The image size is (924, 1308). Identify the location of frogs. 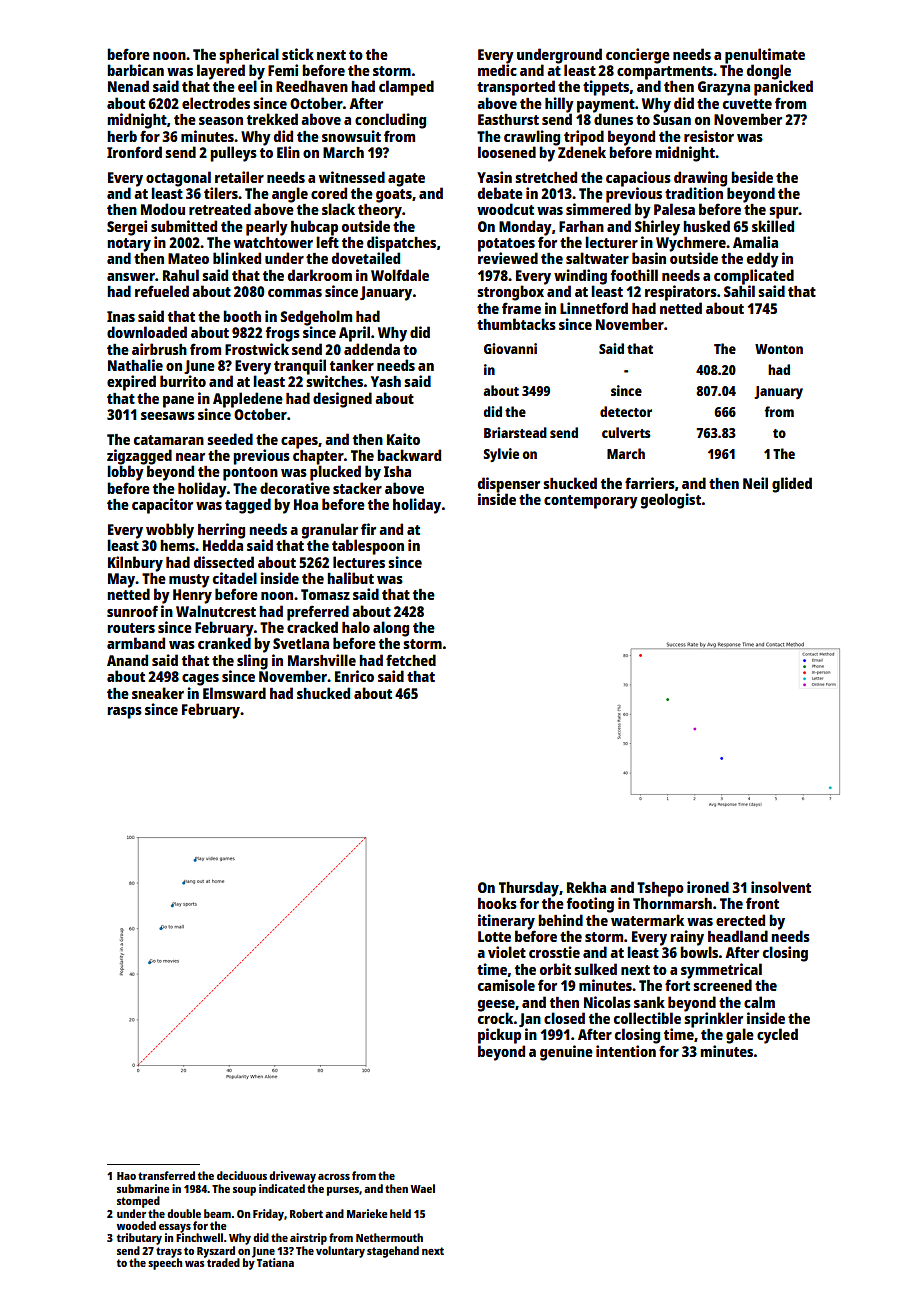
(283, 334).
